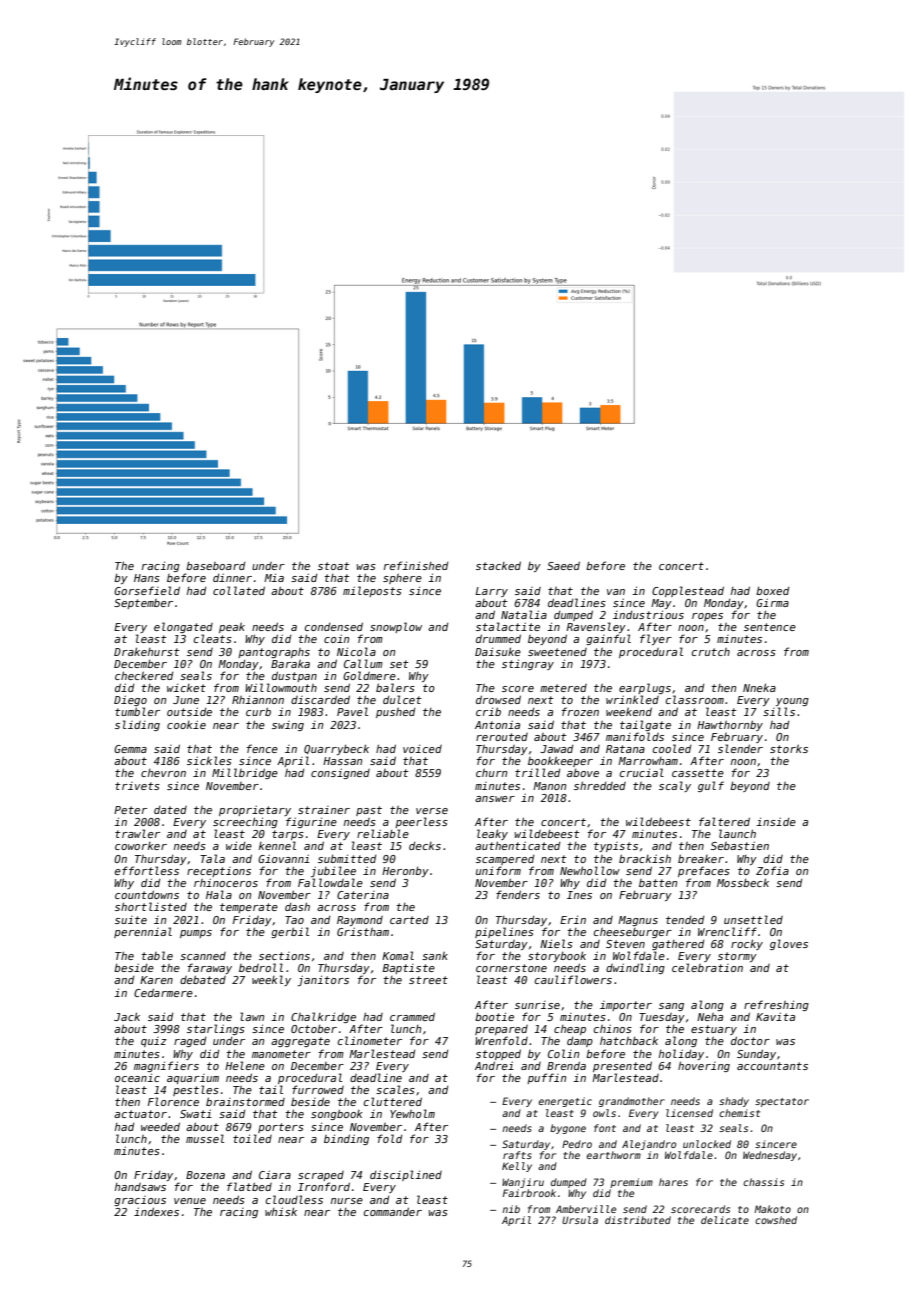 Image resolution: width=924 pixels, height=1308 pixels. What do you see at coordinates (239, 845) in the screenshot?
I see `wide` at bounding box center [239, 845].
